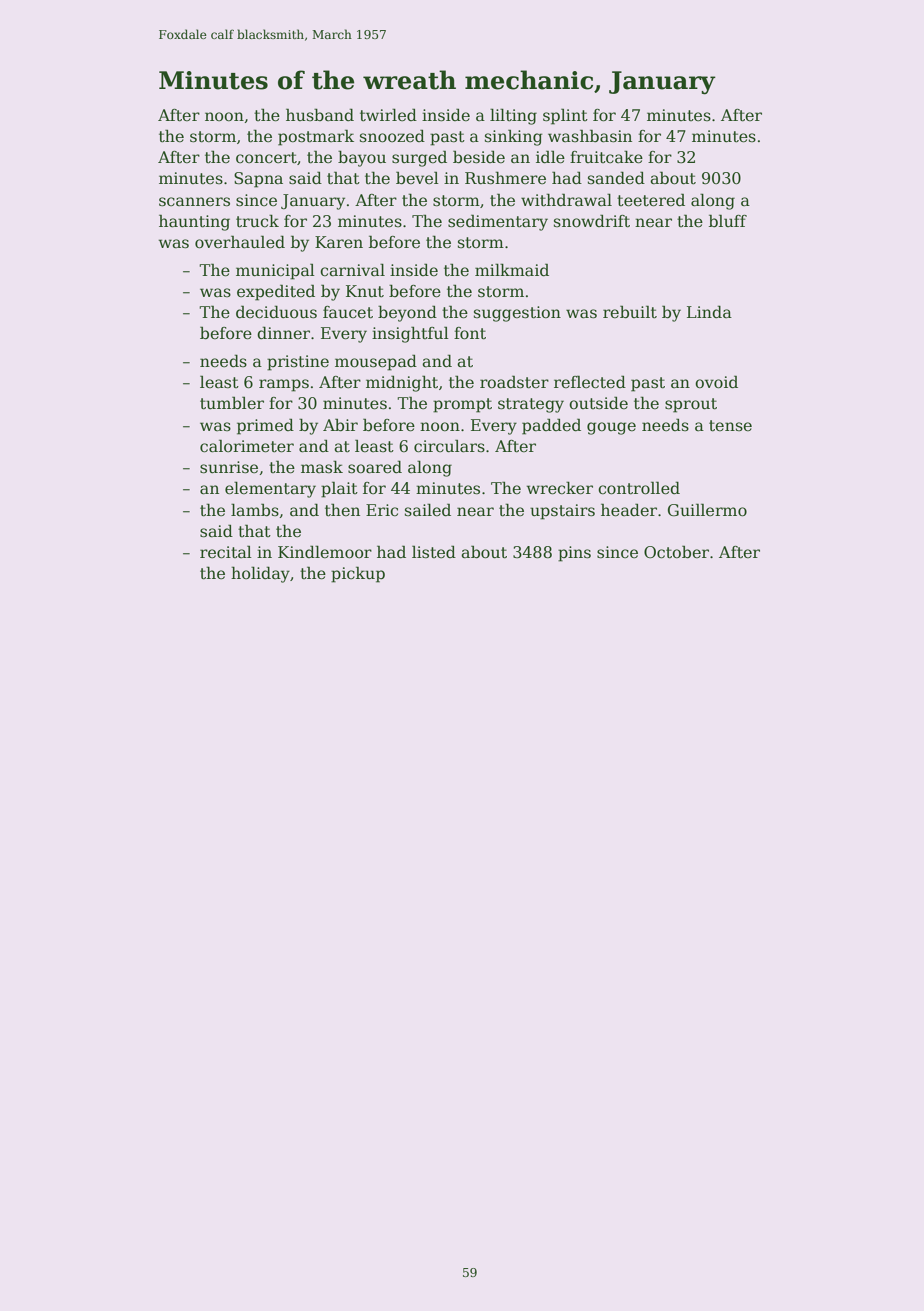  Describe the element at coordinates (512, 270) in the screenshot. I see `milkmaid` at that location.
